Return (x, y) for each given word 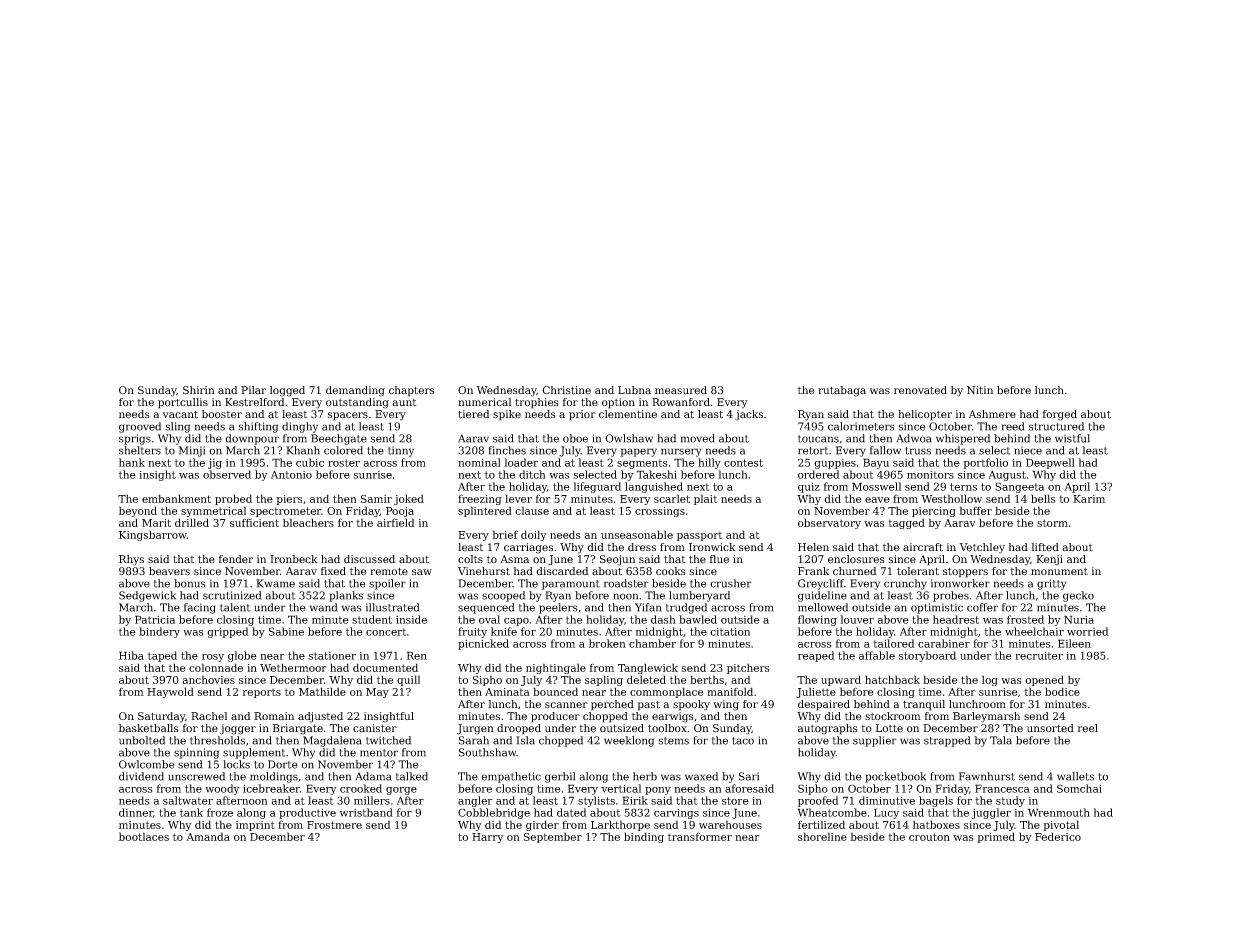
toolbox (667, 728)
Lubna (634, 390)
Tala (1001, 740)
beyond (138, 511)
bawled (698, 619)
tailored (894, 643)
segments (642, 464)
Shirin (199, 390)
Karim (1089, 499)
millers (372, 800)
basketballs (149, 728)
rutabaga (842, 391)
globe (242, 656)
